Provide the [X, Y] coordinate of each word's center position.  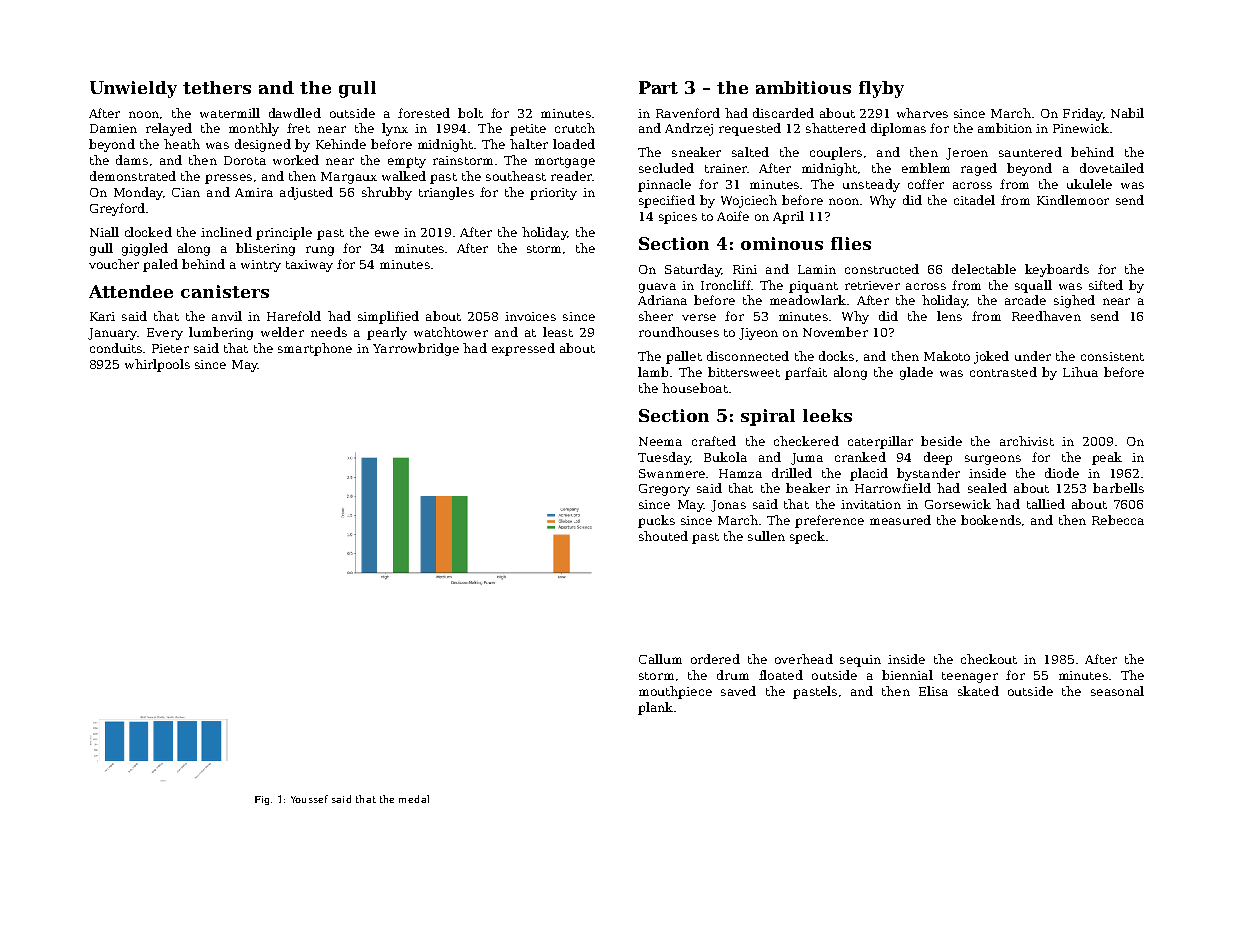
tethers [217, 87]
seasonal [1117, 691]
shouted [663, 536]
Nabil [1127, 113]
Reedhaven [1046, 316]
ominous [782, 243]
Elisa [933, 691]
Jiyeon [758, 334]
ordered [715, 659]
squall [1033, 286]
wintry [261, 266]
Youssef [309, 799]
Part [658, 87]
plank [655, 708]
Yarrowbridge [416, 349]
